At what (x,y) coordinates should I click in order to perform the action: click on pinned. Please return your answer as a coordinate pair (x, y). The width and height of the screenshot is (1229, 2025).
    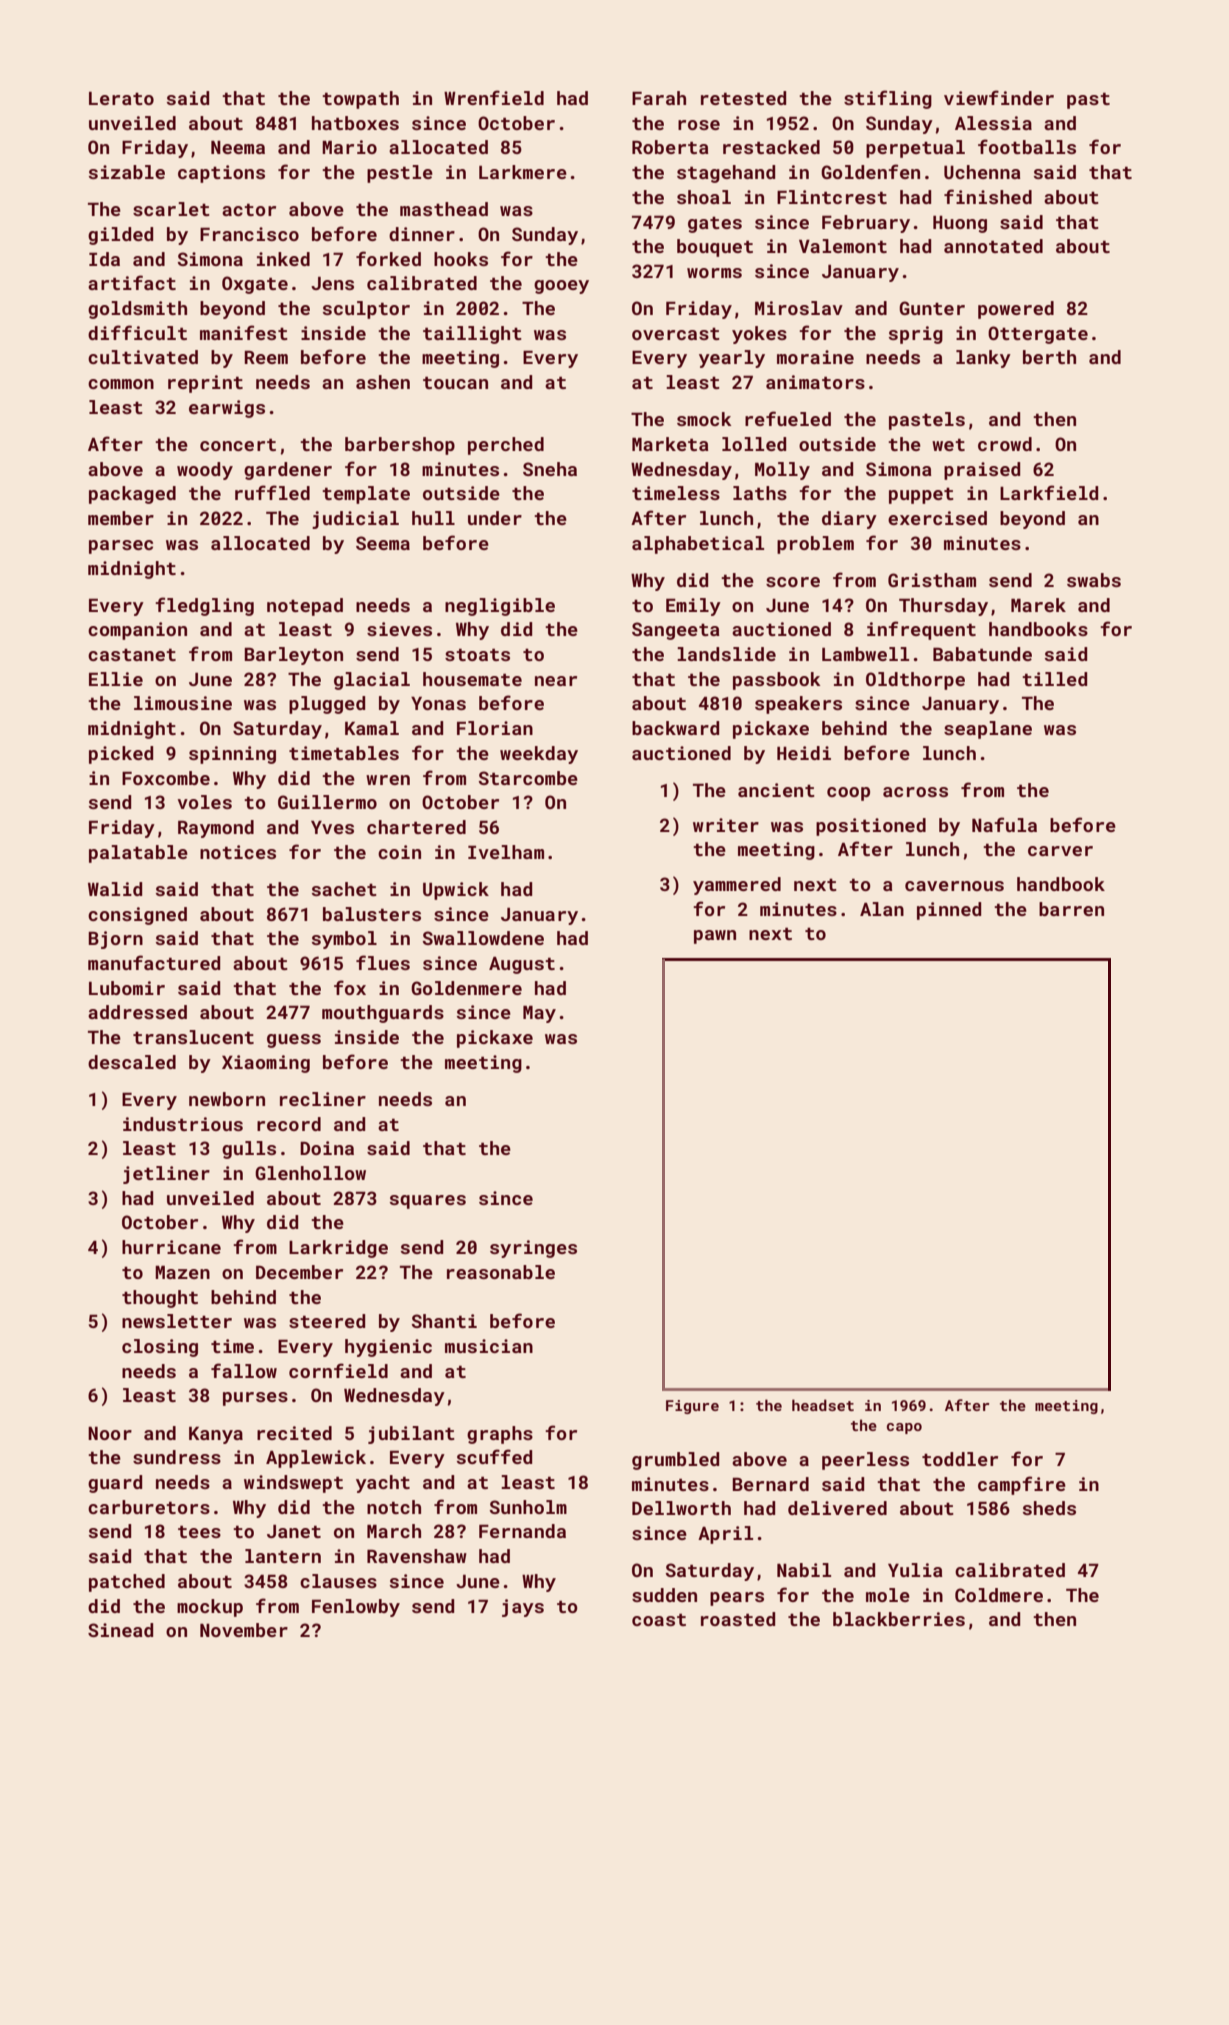
    Looking at the image, I should click on (949, 911).
